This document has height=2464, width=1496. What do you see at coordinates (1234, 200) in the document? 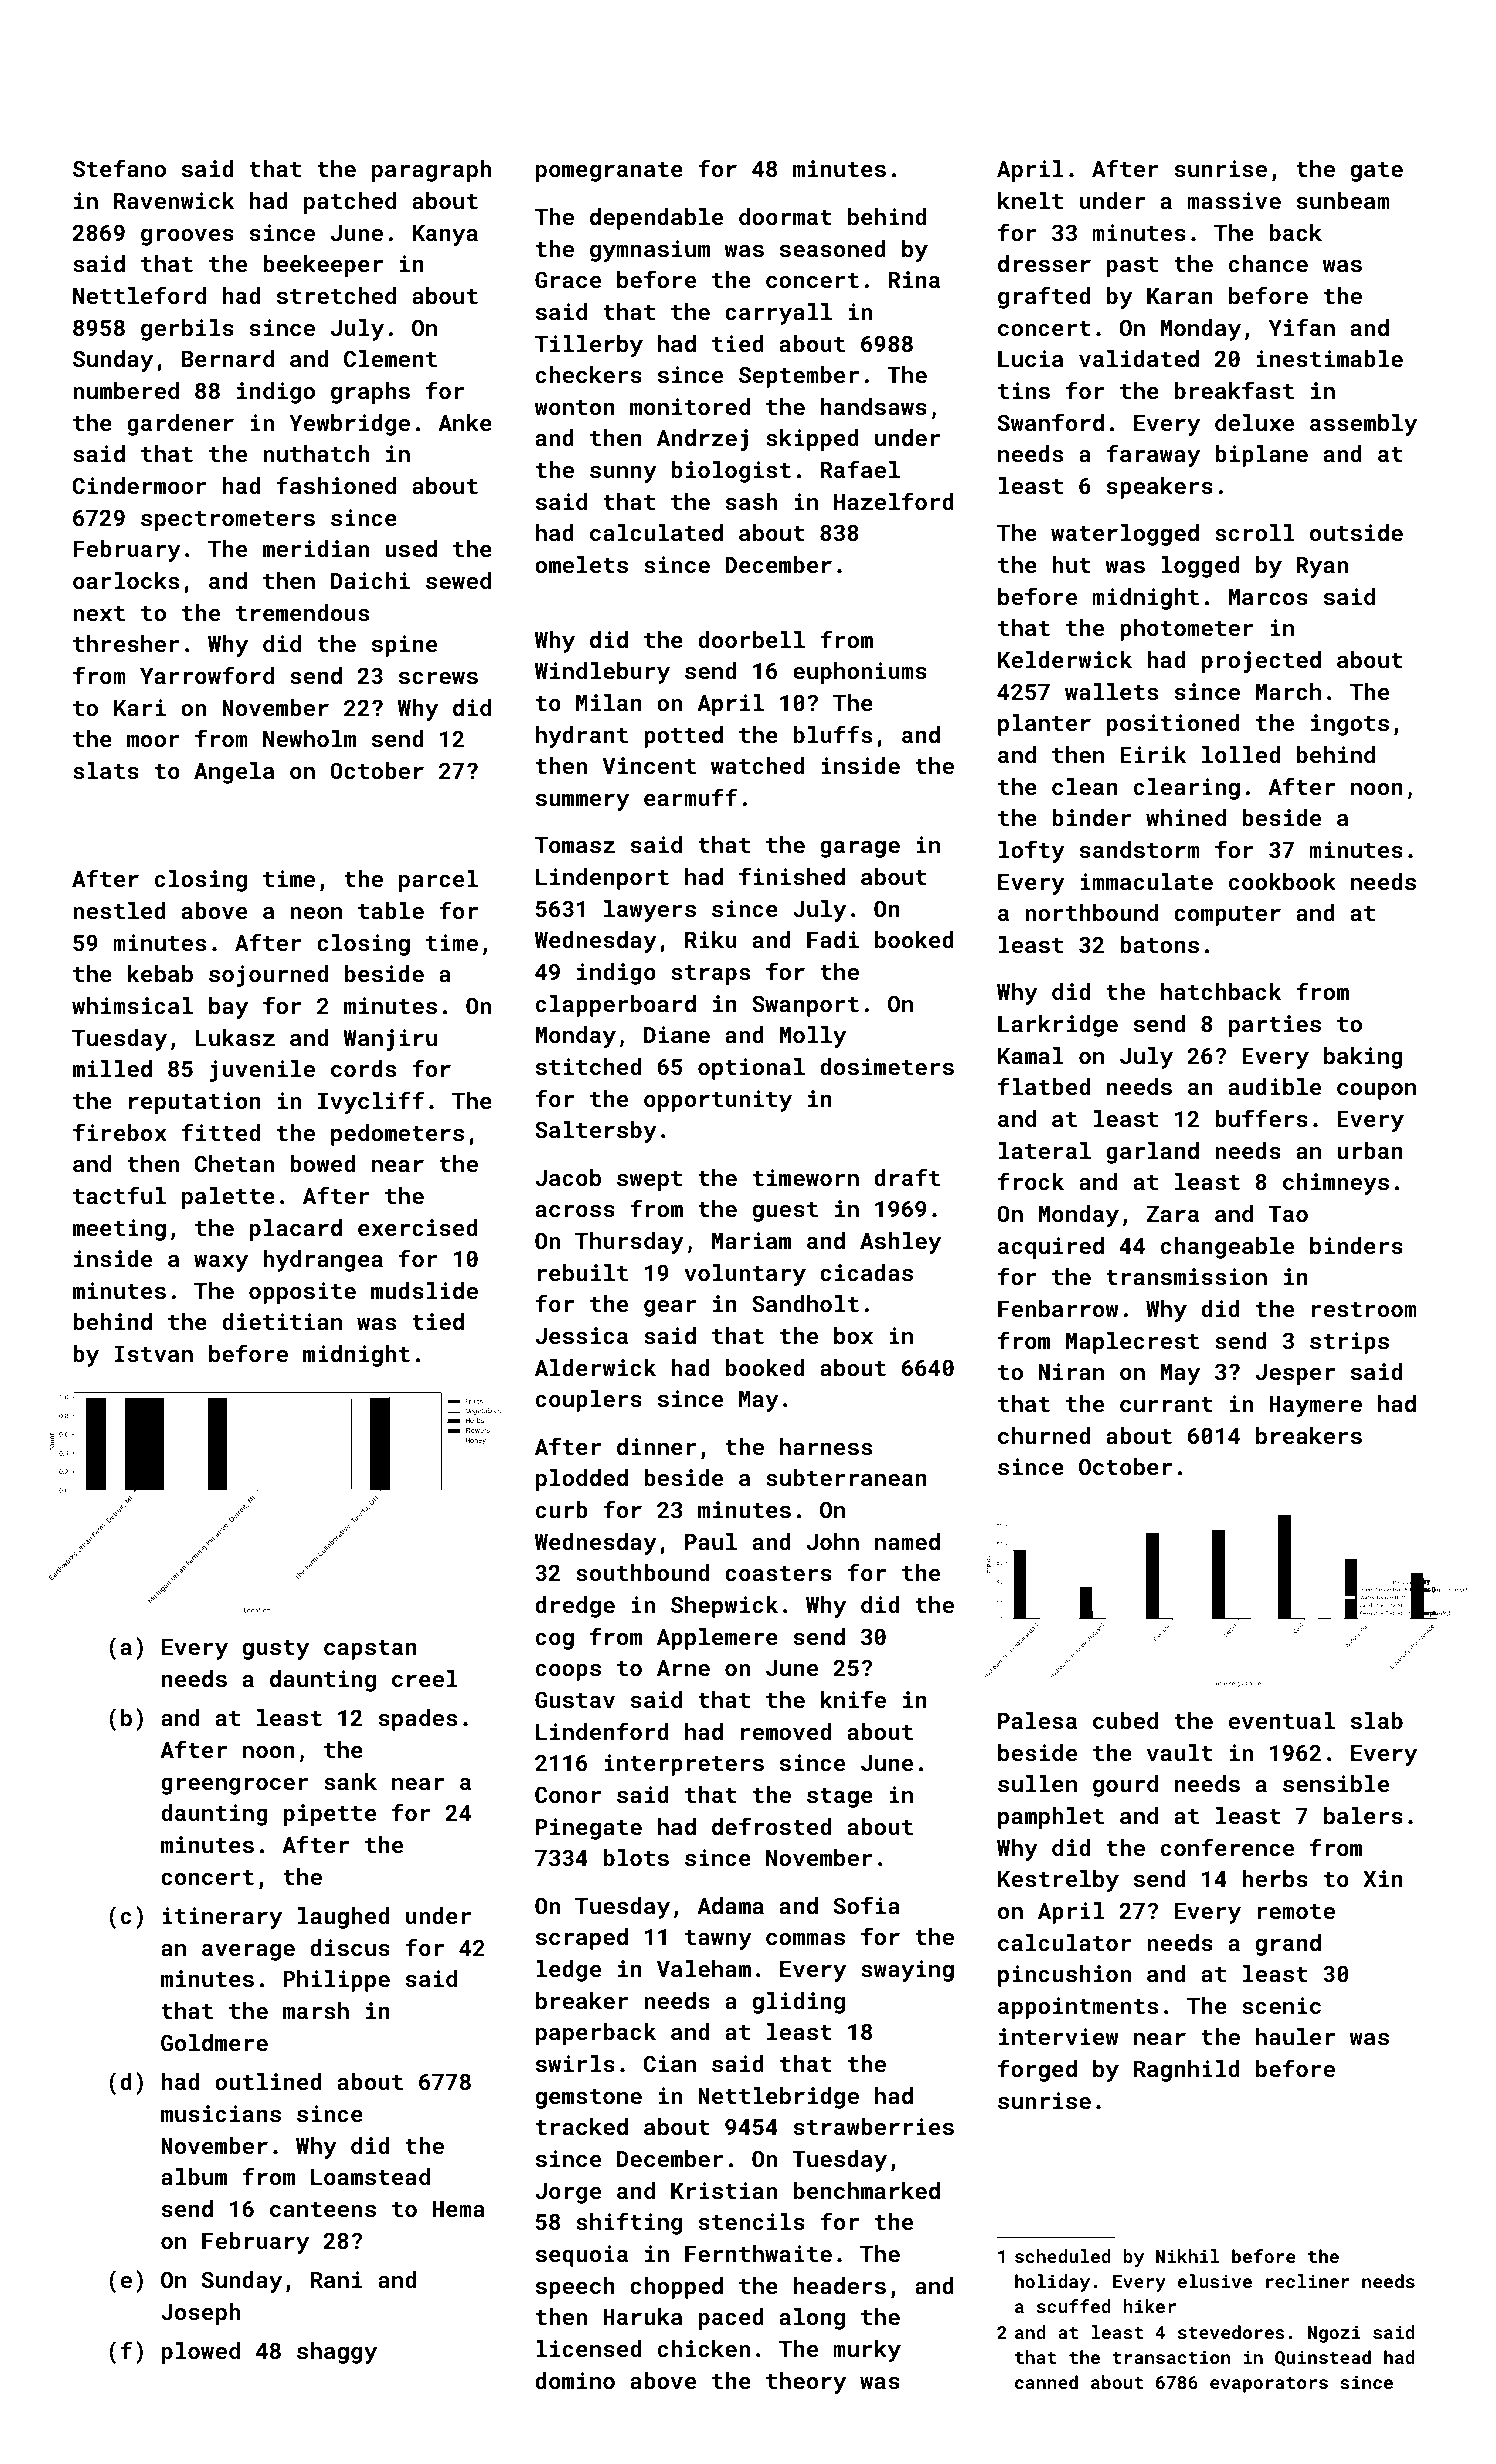
I see `massive` at bounding box center [1234, 200].
